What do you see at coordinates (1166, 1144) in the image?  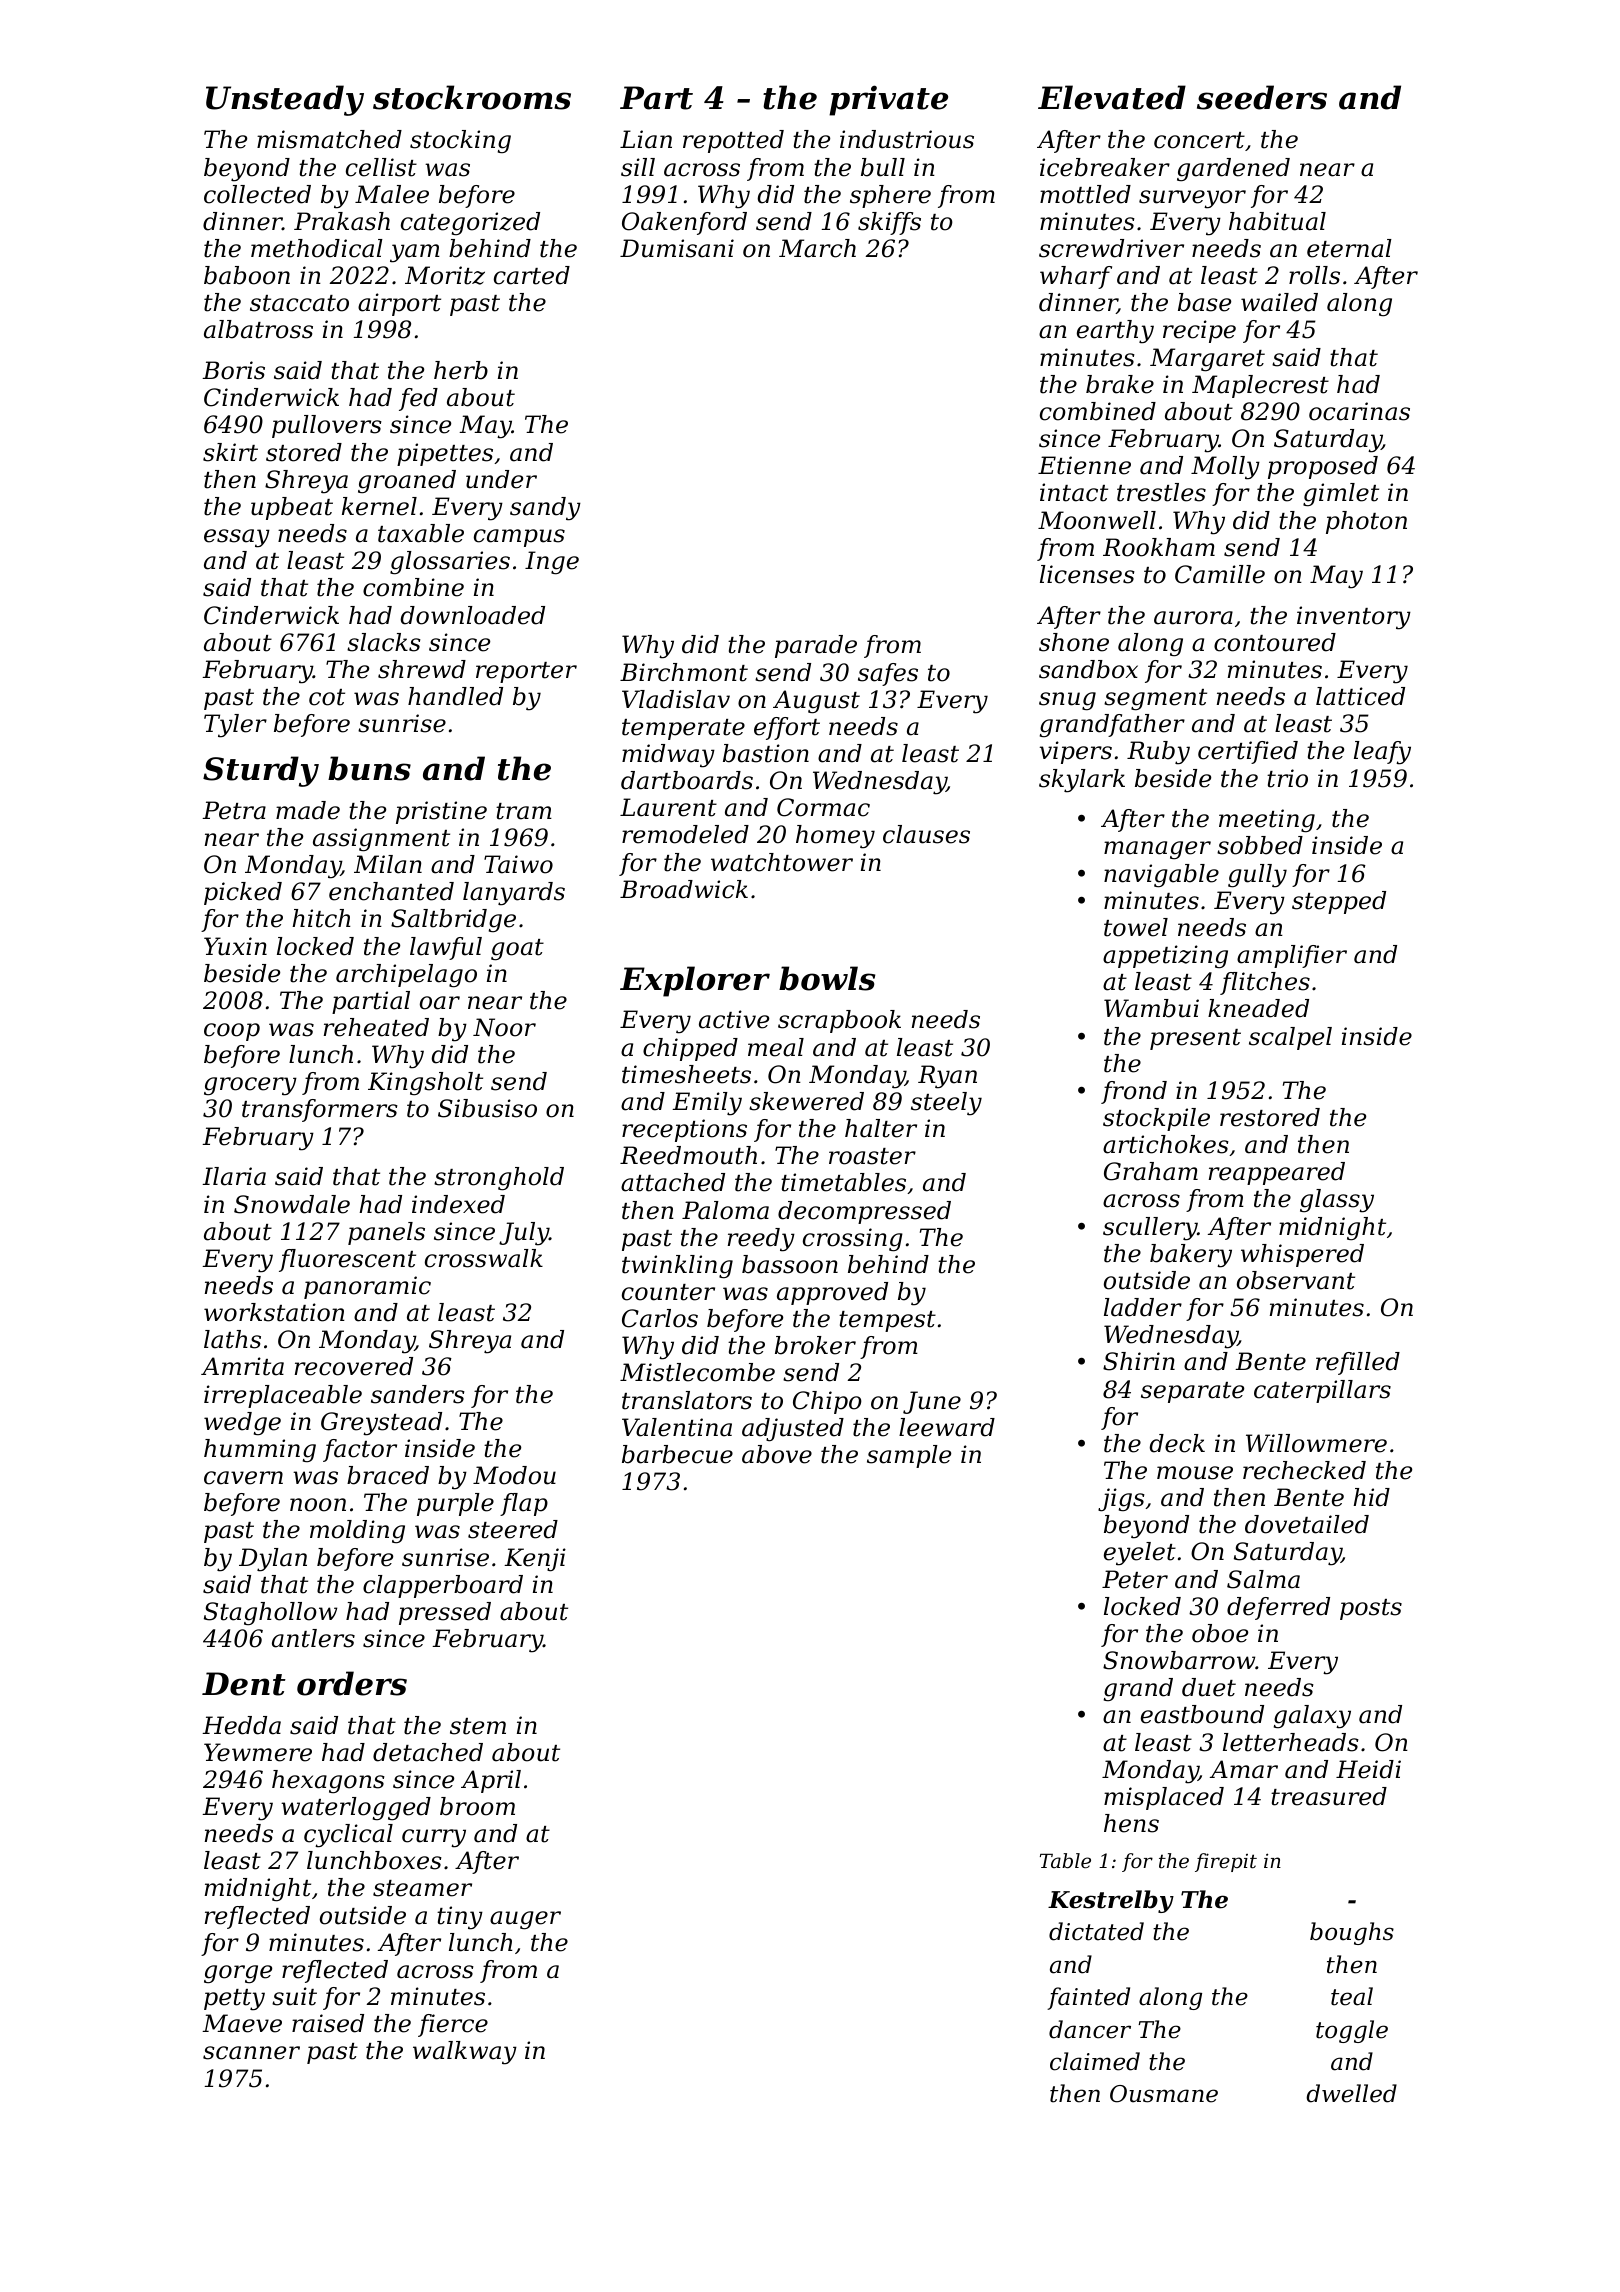 I see `artichokes` at bounding box center [1166, 1144].
